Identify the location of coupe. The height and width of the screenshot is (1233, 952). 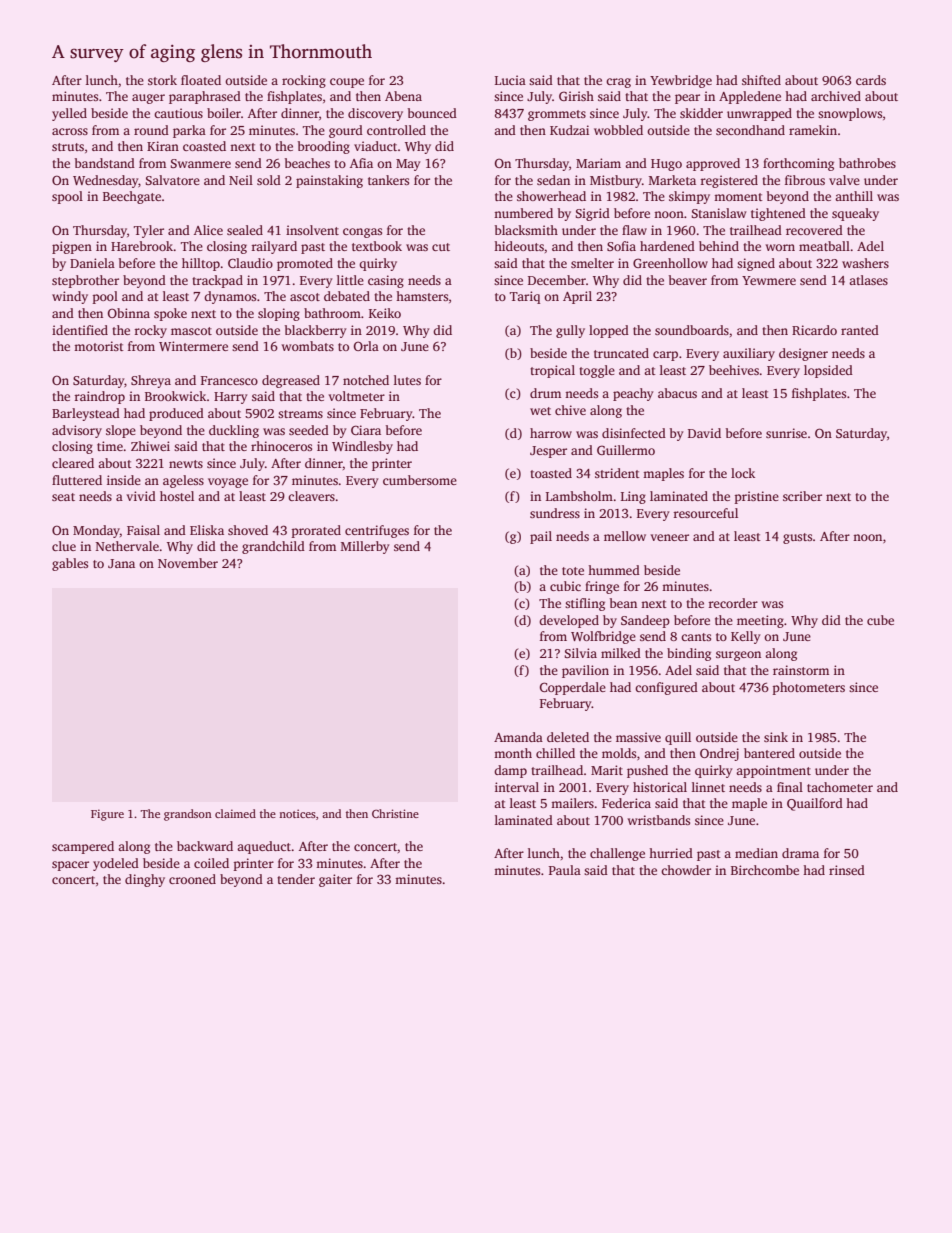
(347, 83).
